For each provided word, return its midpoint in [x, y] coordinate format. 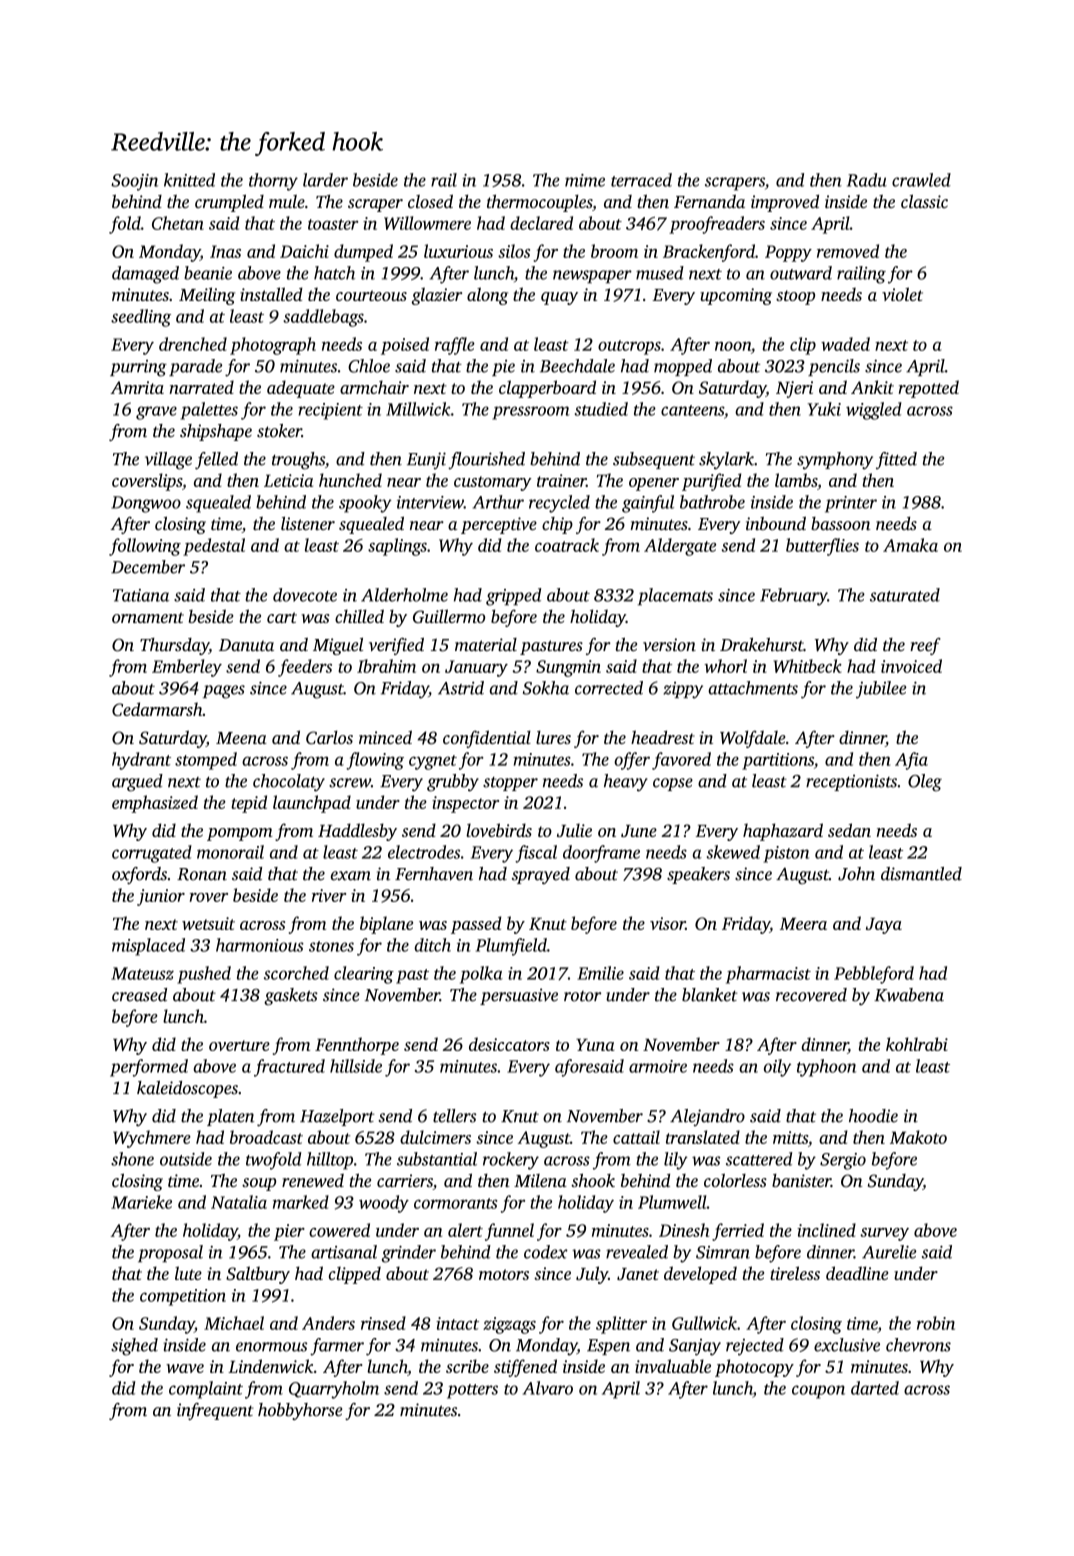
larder [325, 180]
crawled [921, 180]
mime [585, 180]
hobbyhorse [300, 1411]
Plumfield [511, 947]
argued [137, 783]
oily [777, 1068]
